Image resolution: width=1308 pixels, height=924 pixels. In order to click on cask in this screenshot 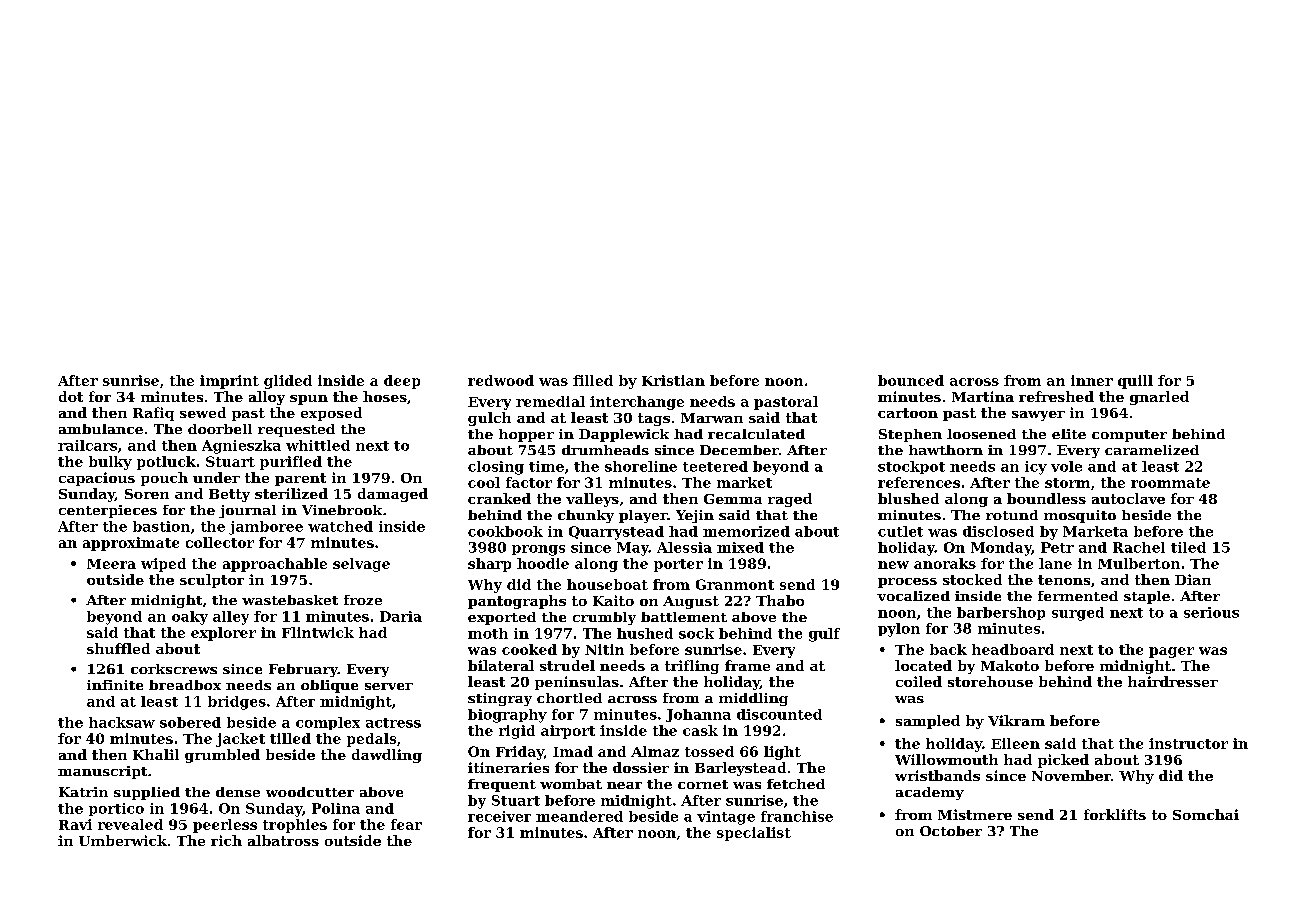, I will do `click(700, 730)`.
